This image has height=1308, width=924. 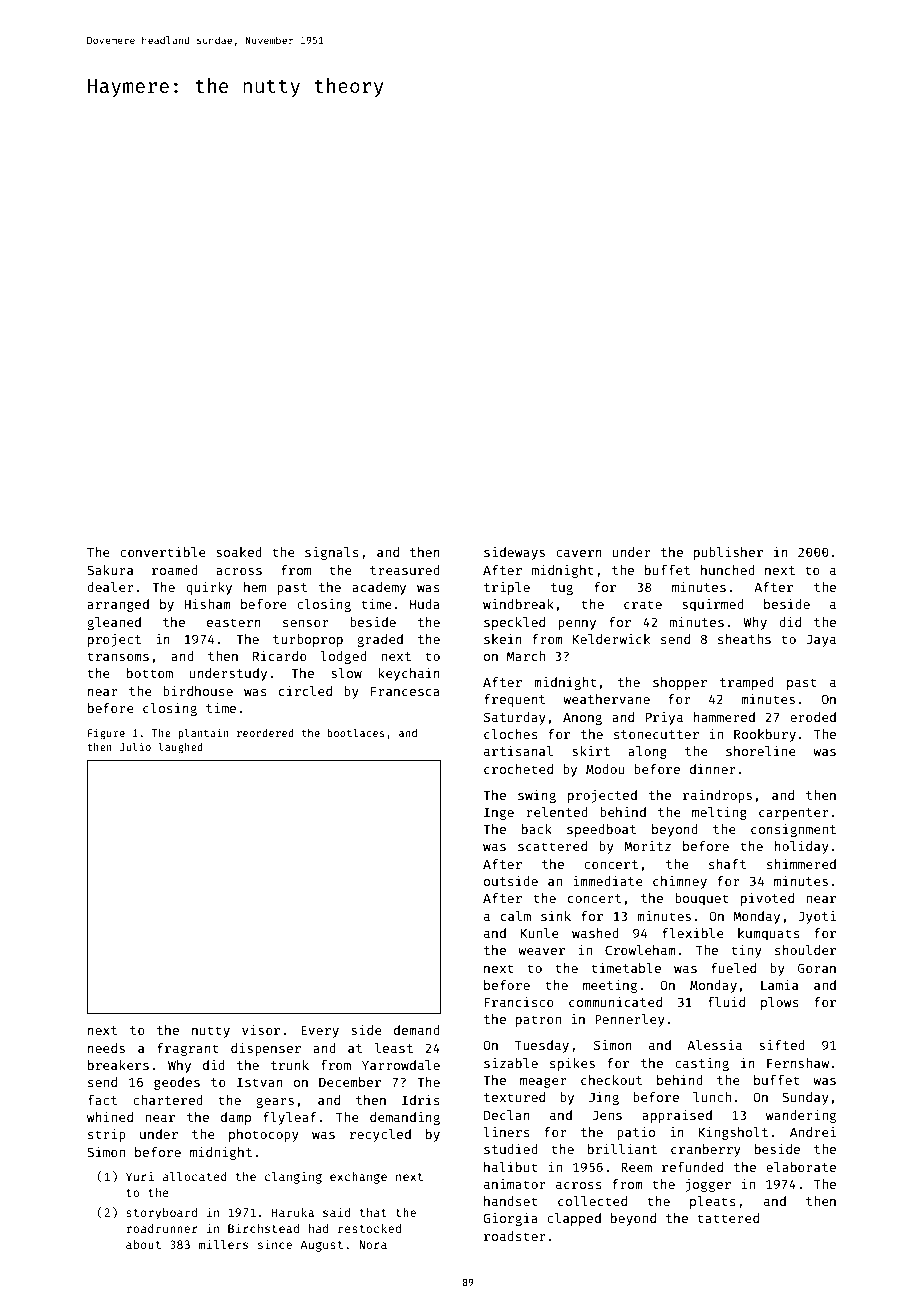 I want to click on Nora, so click(x=373, y=1244).
